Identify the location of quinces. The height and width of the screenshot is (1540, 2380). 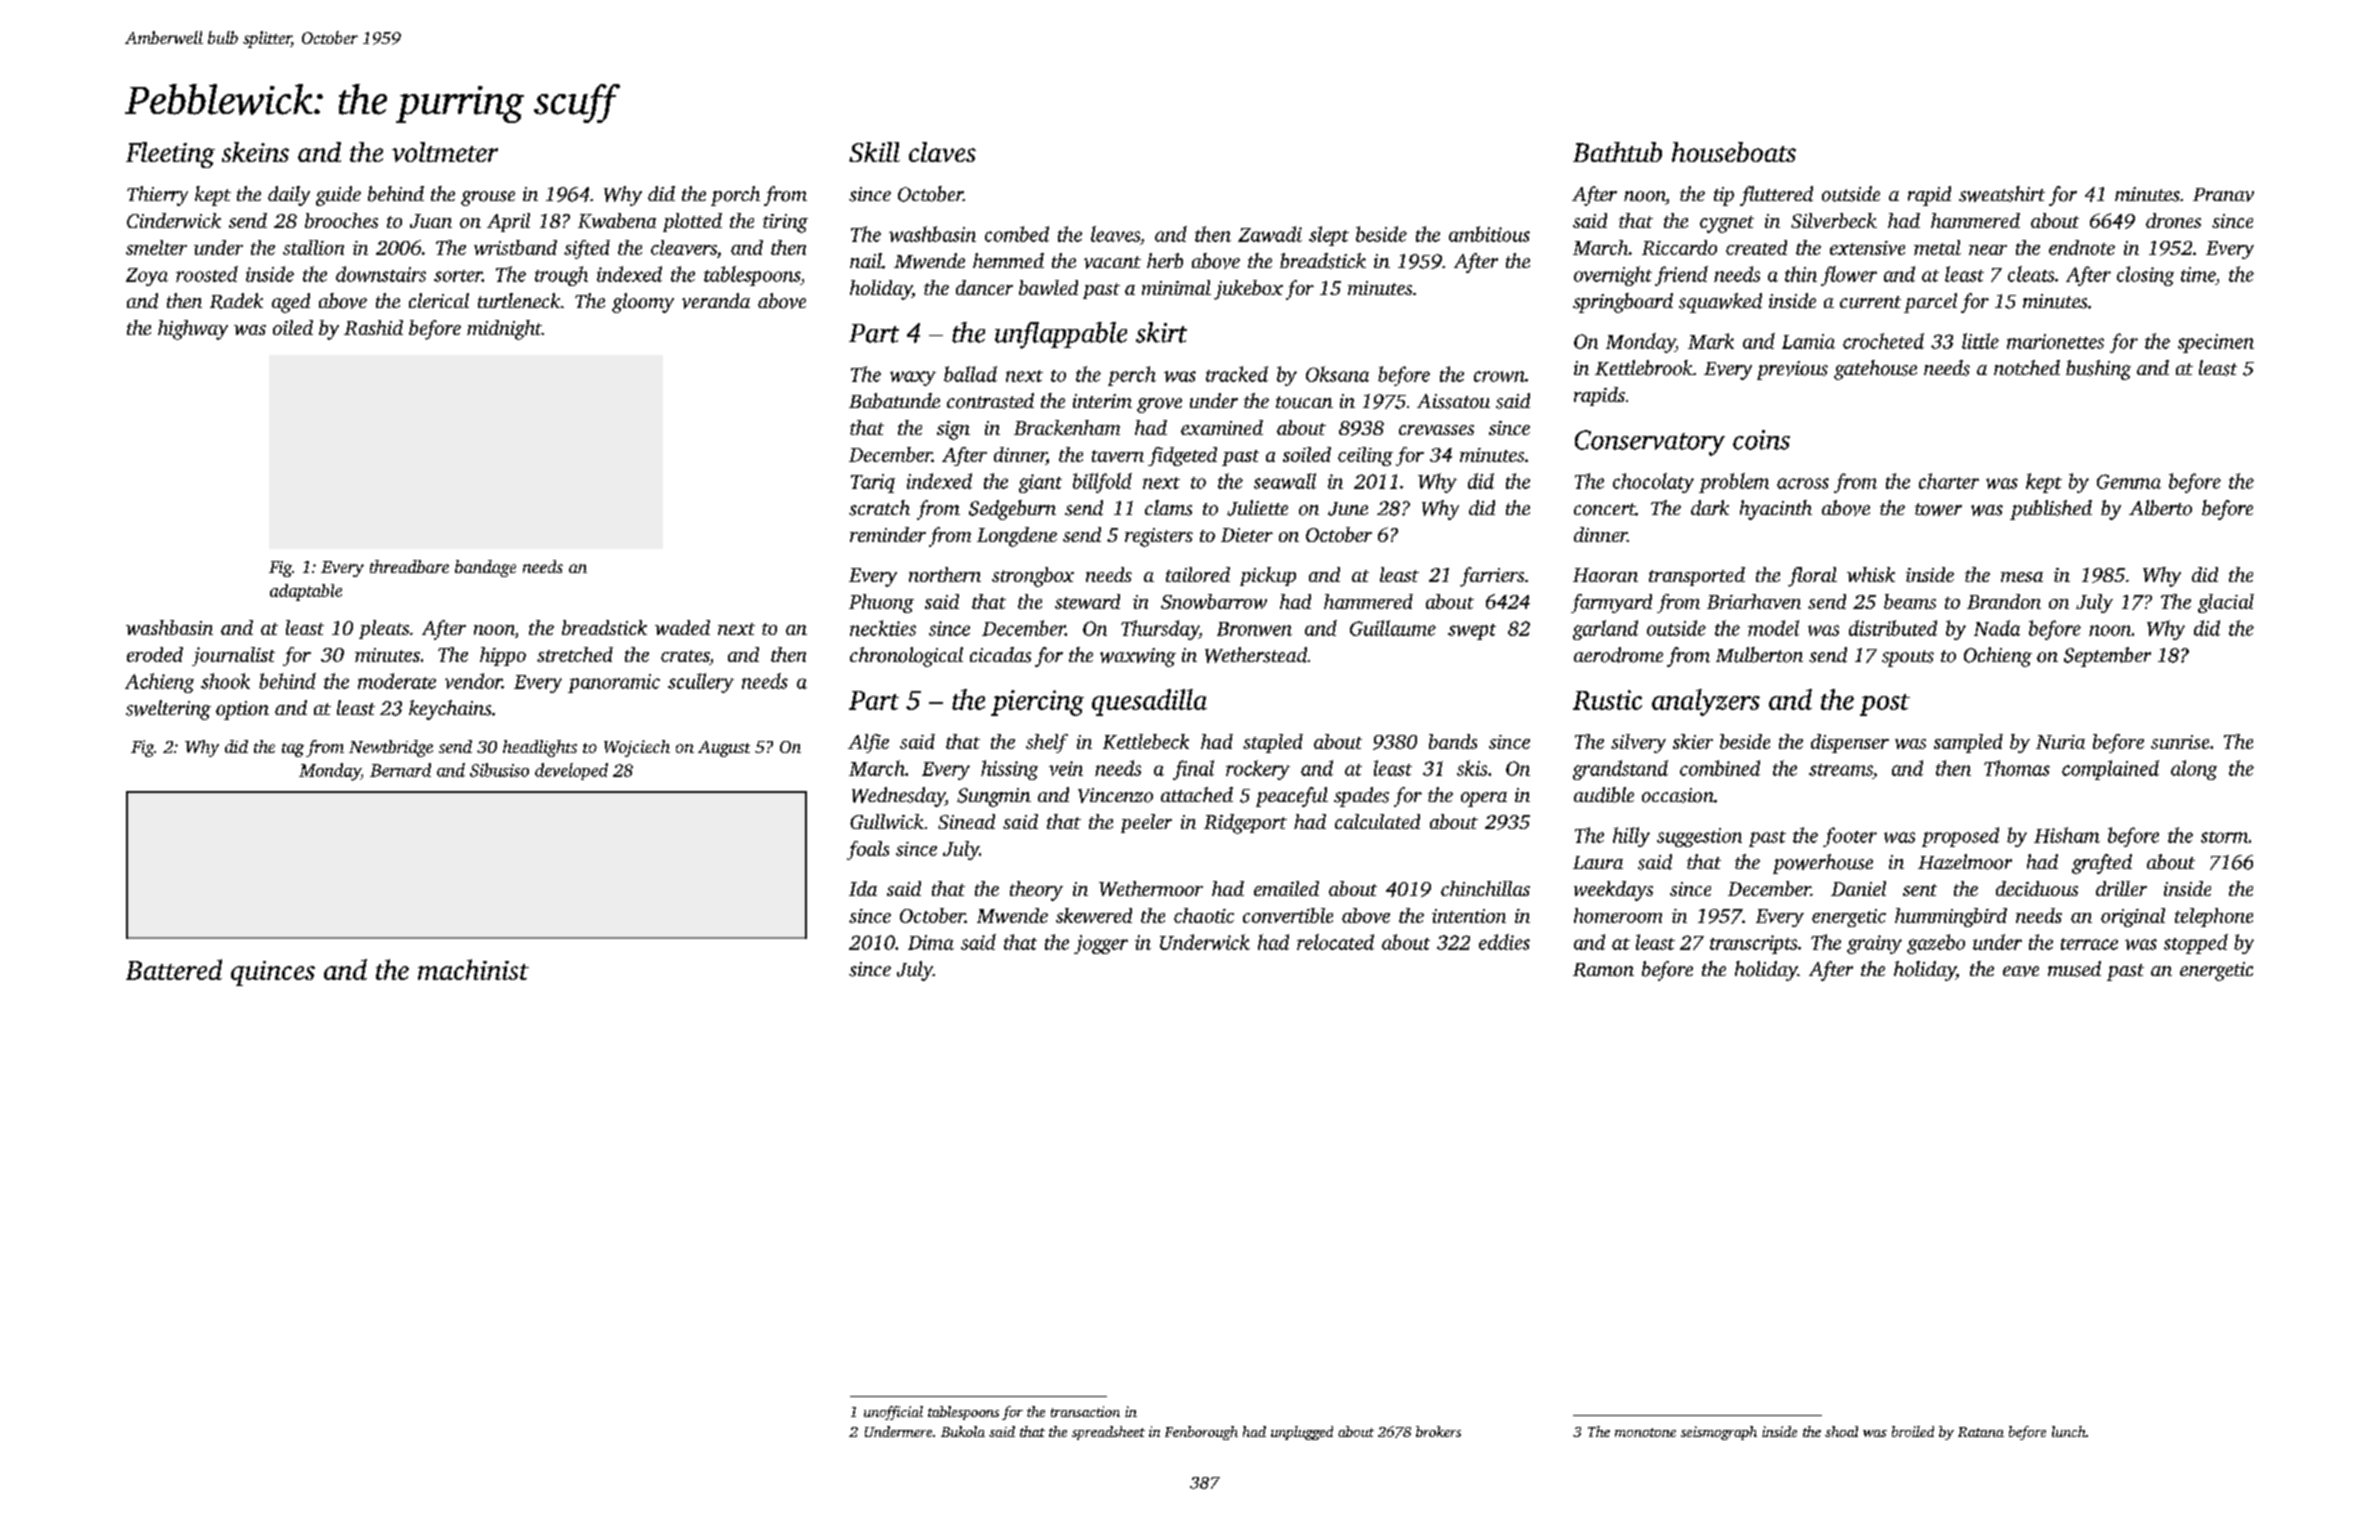
(273, 973).
